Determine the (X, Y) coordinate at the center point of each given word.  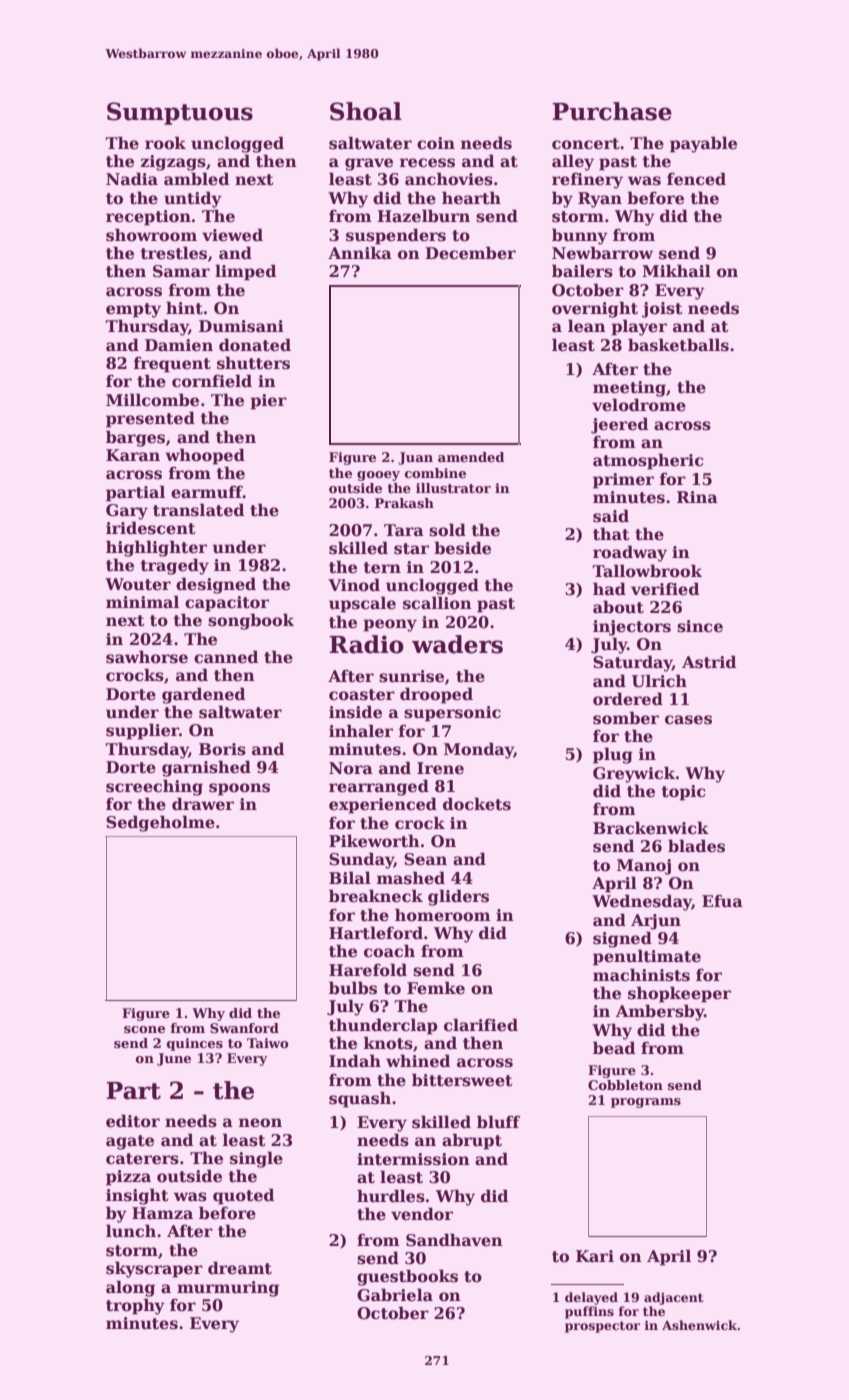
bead (614, 1048)
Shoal (366, 111)
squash (360, 1099)
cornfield (212, 381)
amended (471, 457)
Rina (697, 497)
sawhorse (147, 657)
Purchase (612, 111)
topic (683, 793)
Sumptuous (180, 113)
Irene (440, 768)
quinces (195, 1044)
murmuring (228, 1289)
